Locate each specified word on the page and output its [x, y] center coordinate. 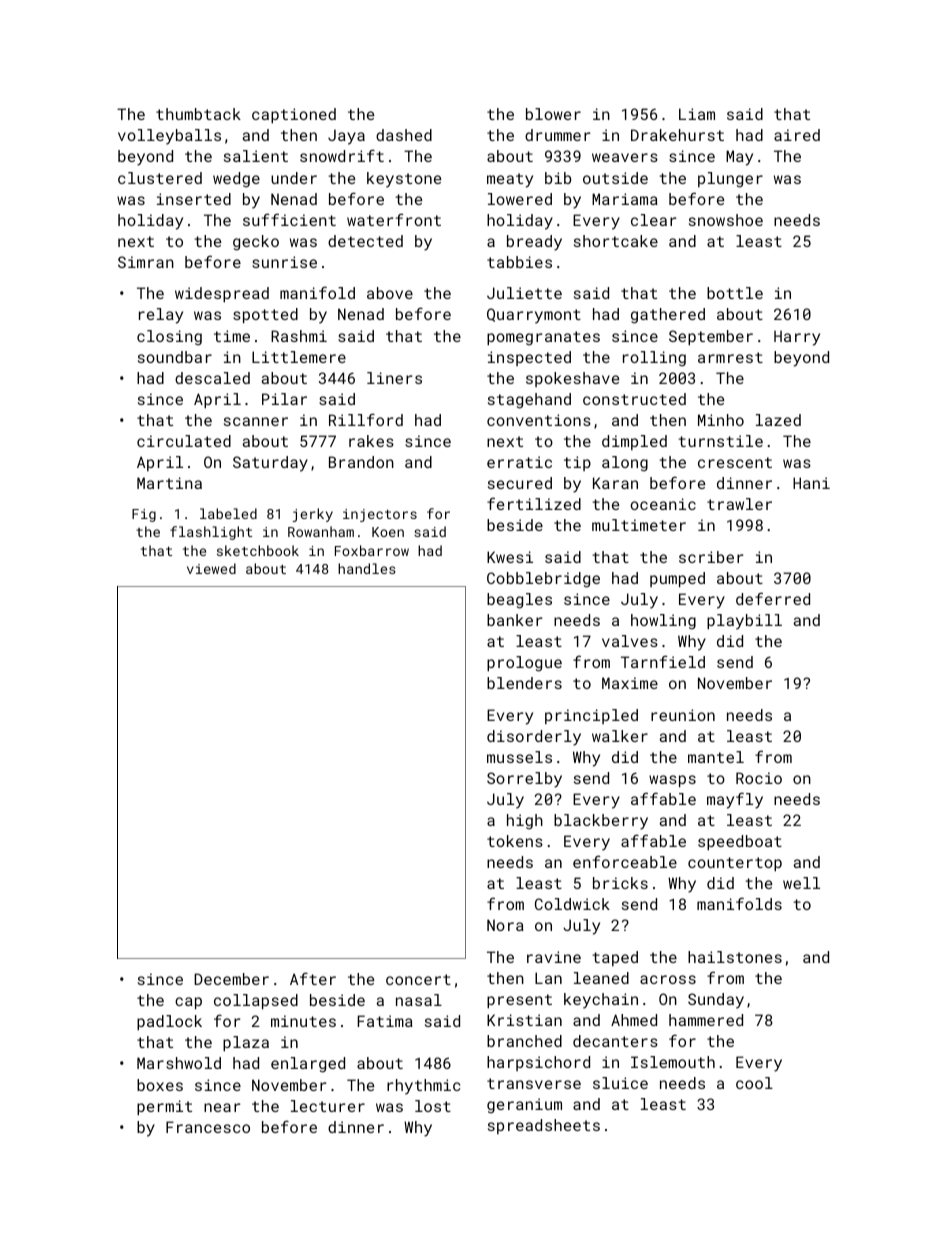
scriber [711, 557]
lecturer [328, 1106]
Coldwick [572, 904]
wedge [236, 180]
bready [534, 243]
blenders [524, 683]
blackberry [601, 822]
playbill [744, 622]
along [625, 464]
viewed [211, 568]
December [231, 979]
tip [577, 463]
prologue [524, 664]
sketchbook [258, 550]
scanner [256, 421]
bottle [735, 293]
